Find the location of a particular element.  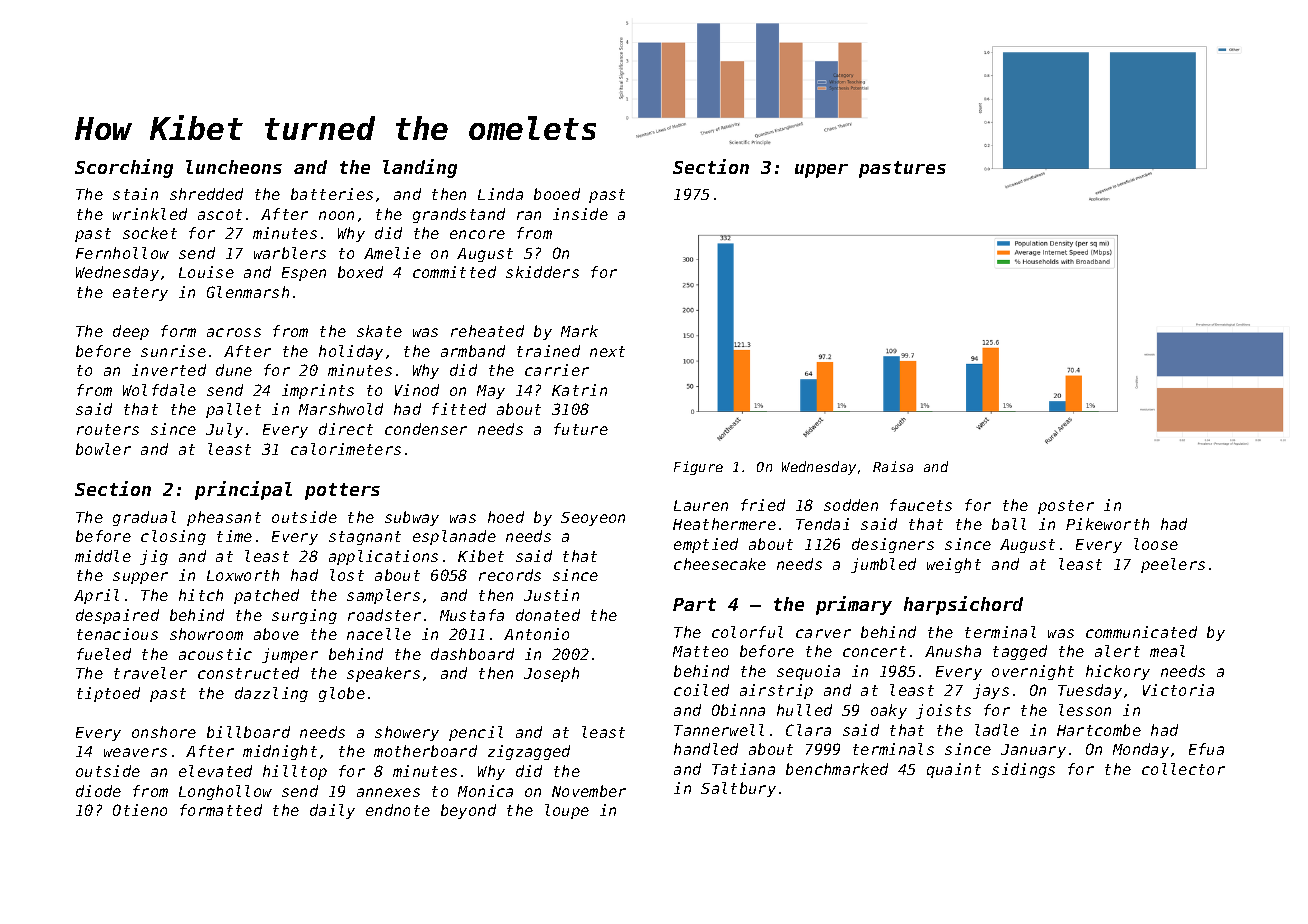

luncheons is located at coordinates (234, 167).
